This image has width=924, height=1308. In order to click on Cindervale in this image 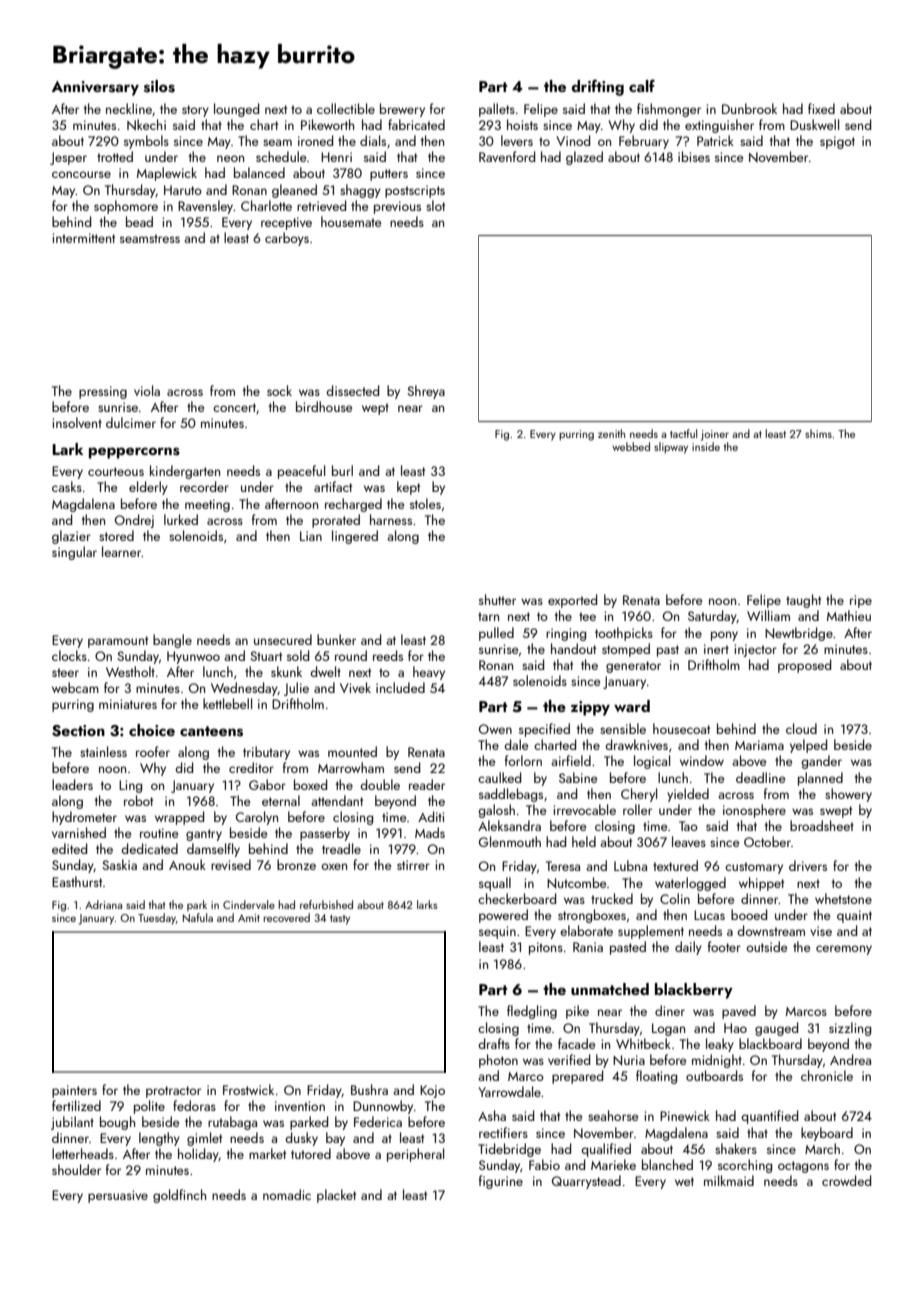, I will do `click(249, 904)`.
